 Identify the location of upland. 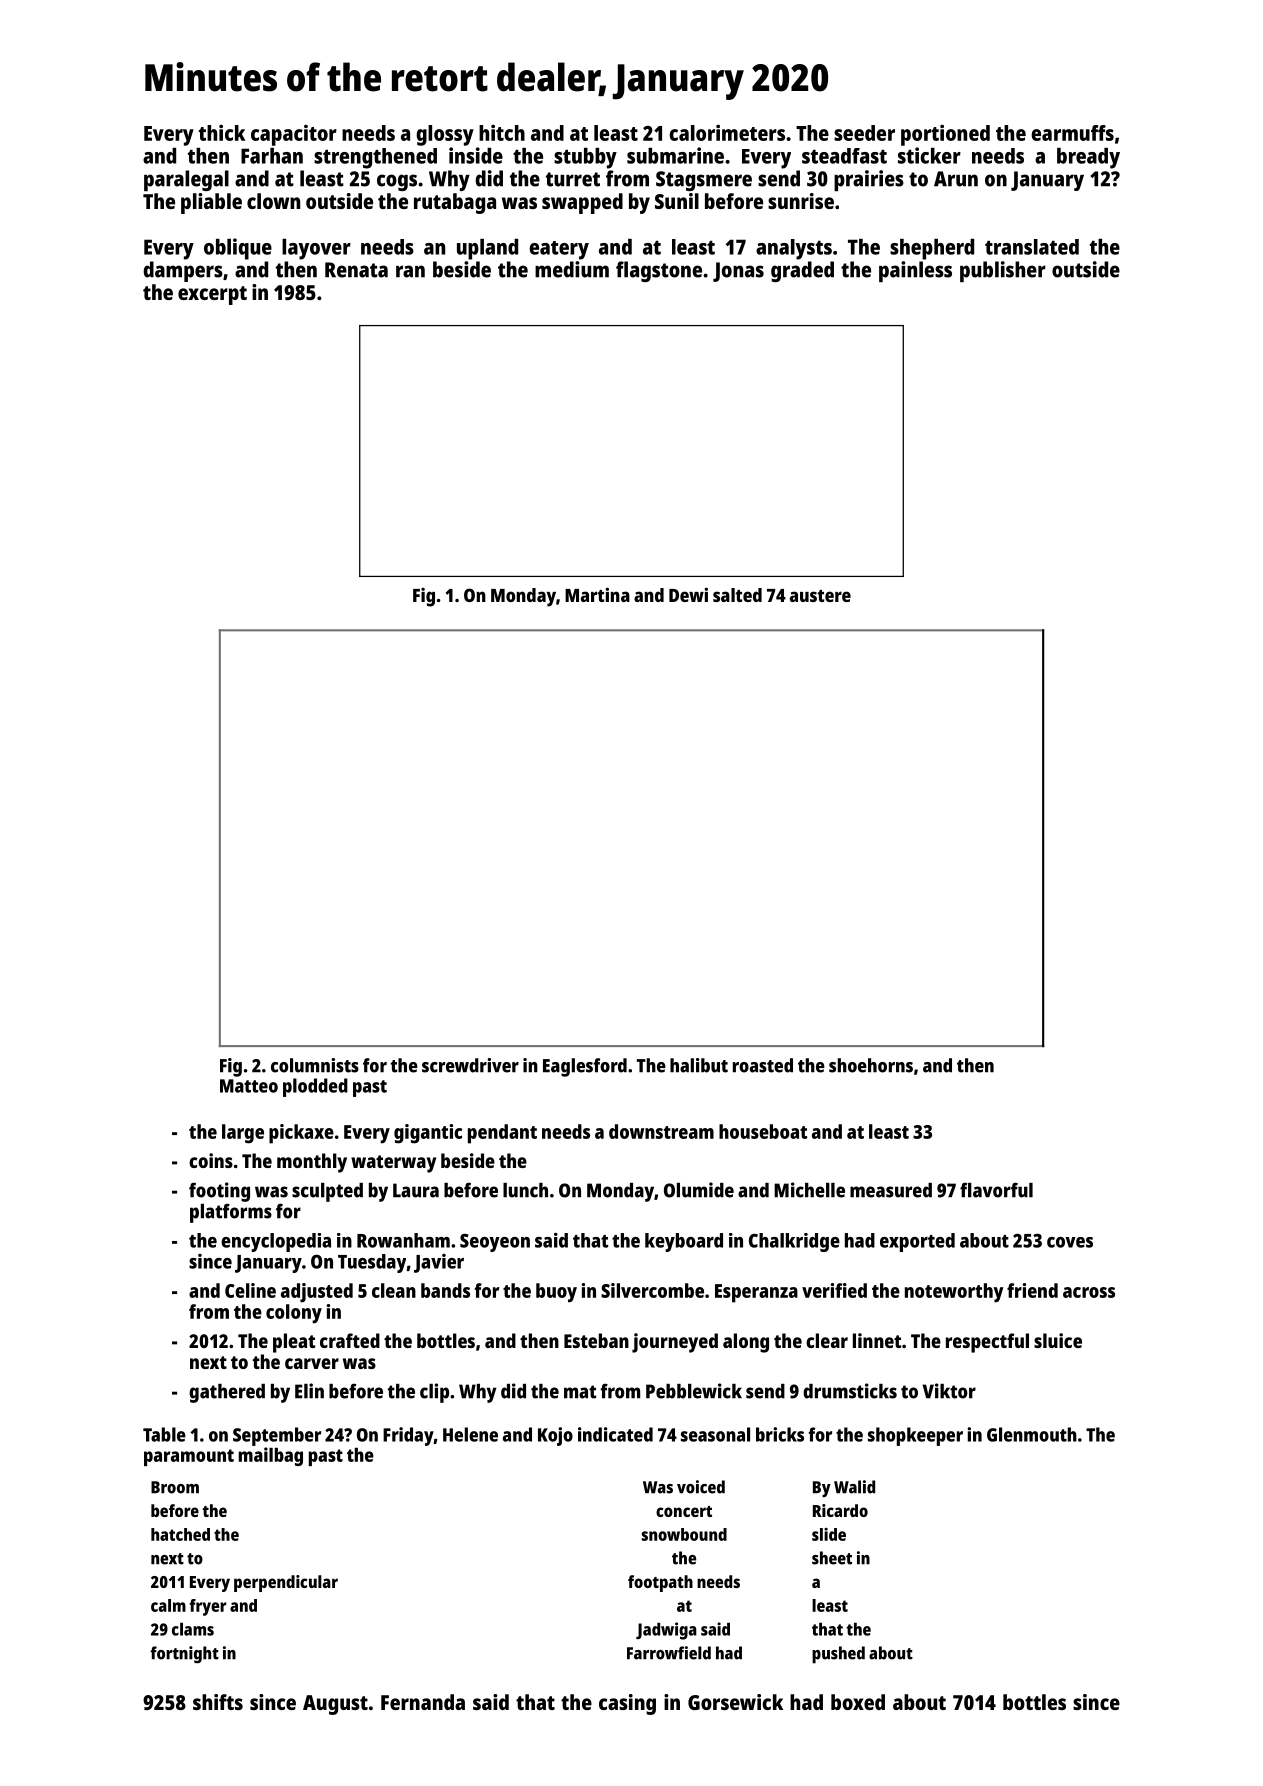
(487, 249).
